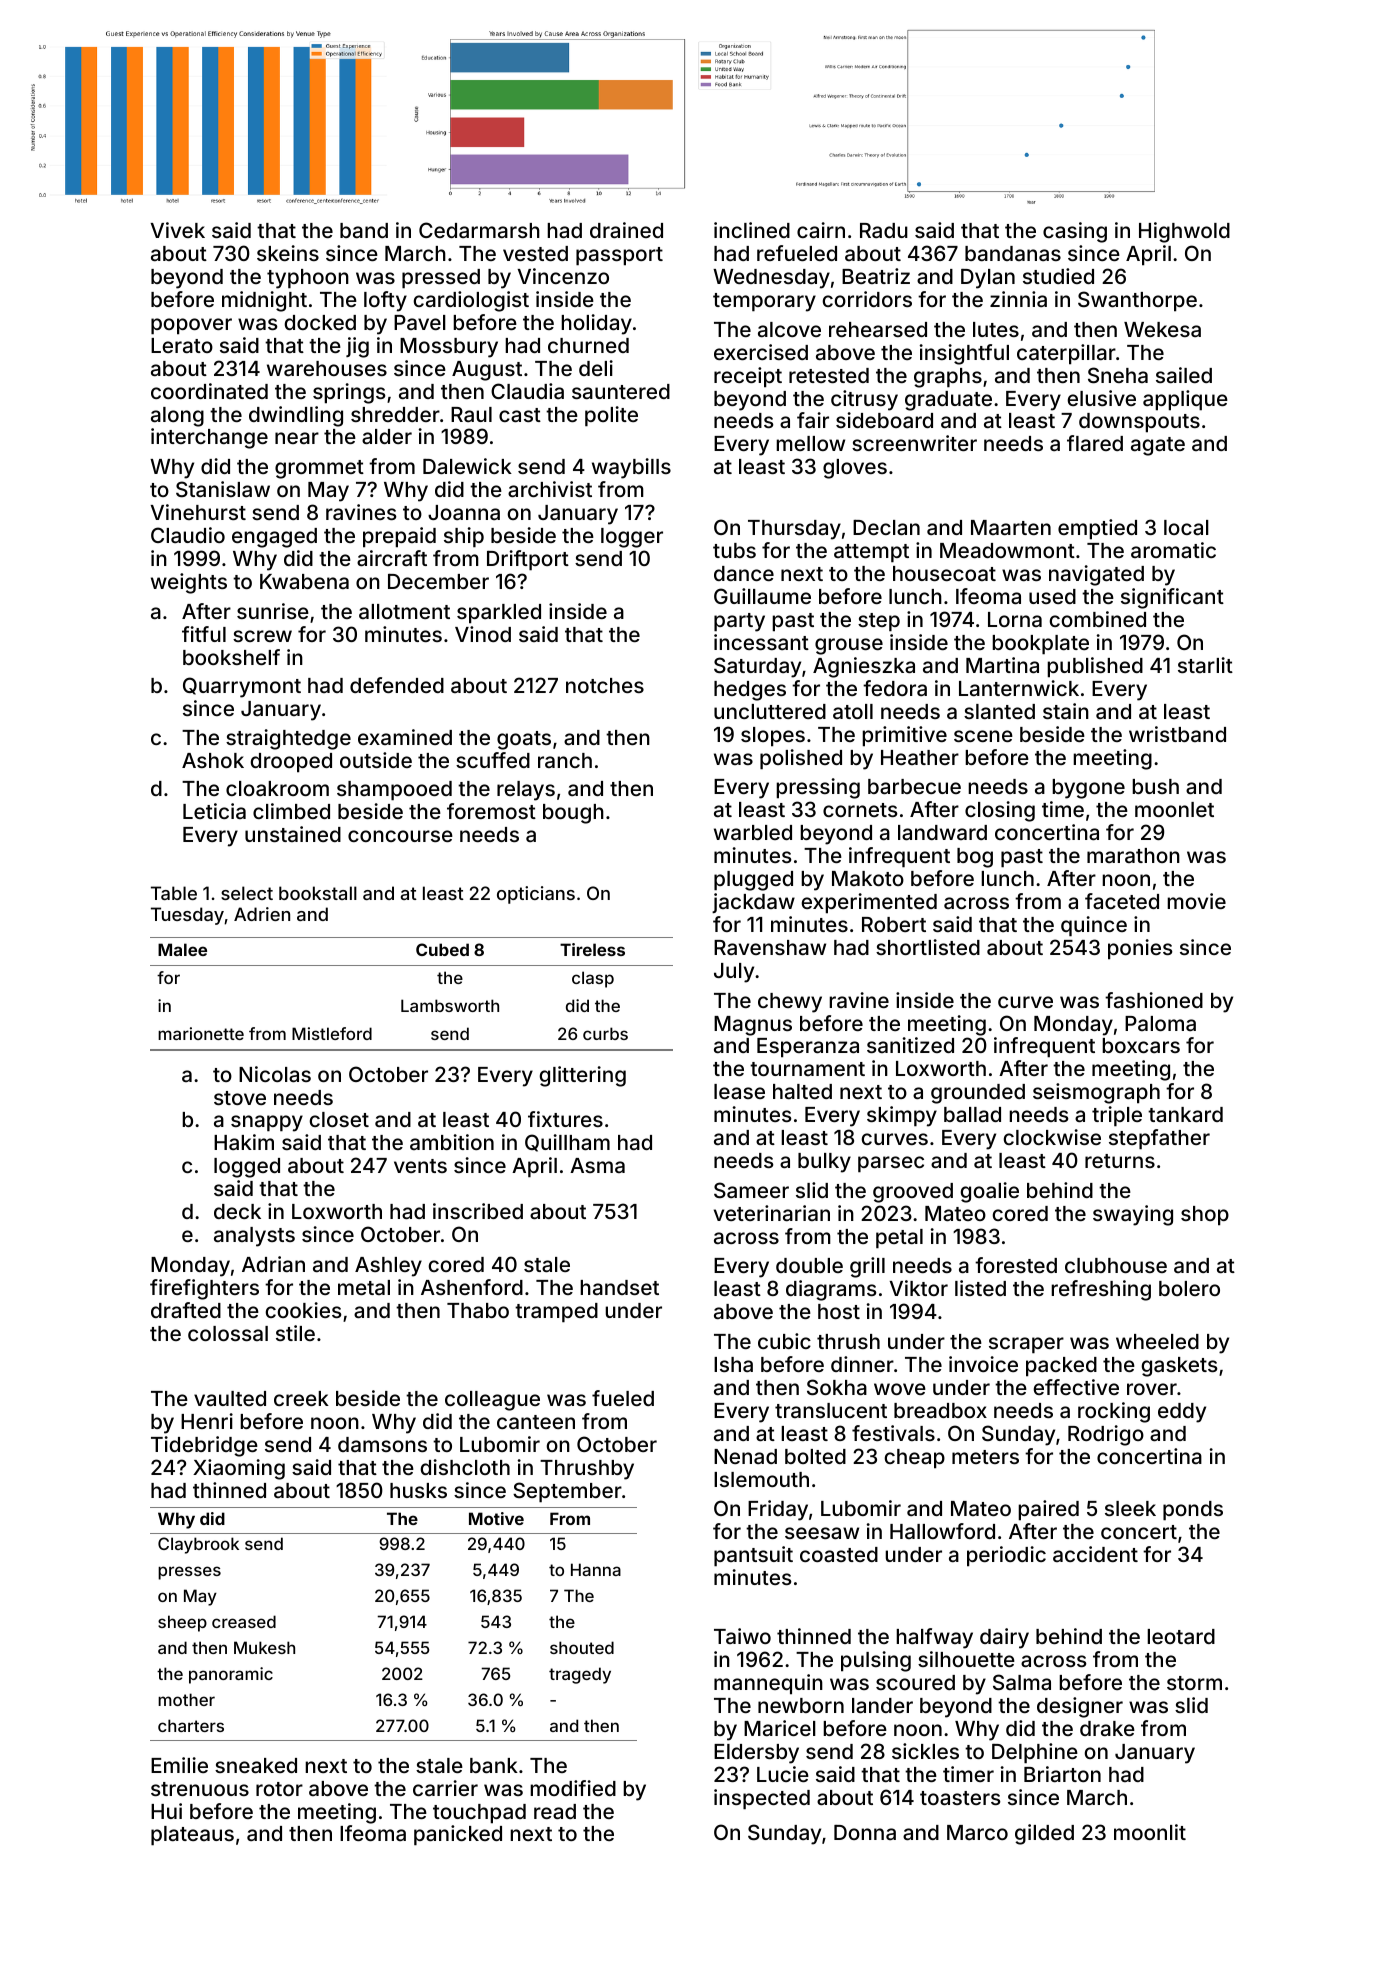 The height and width of the page is (1969, 1386). I want to click on alder, so click(387, 436).
